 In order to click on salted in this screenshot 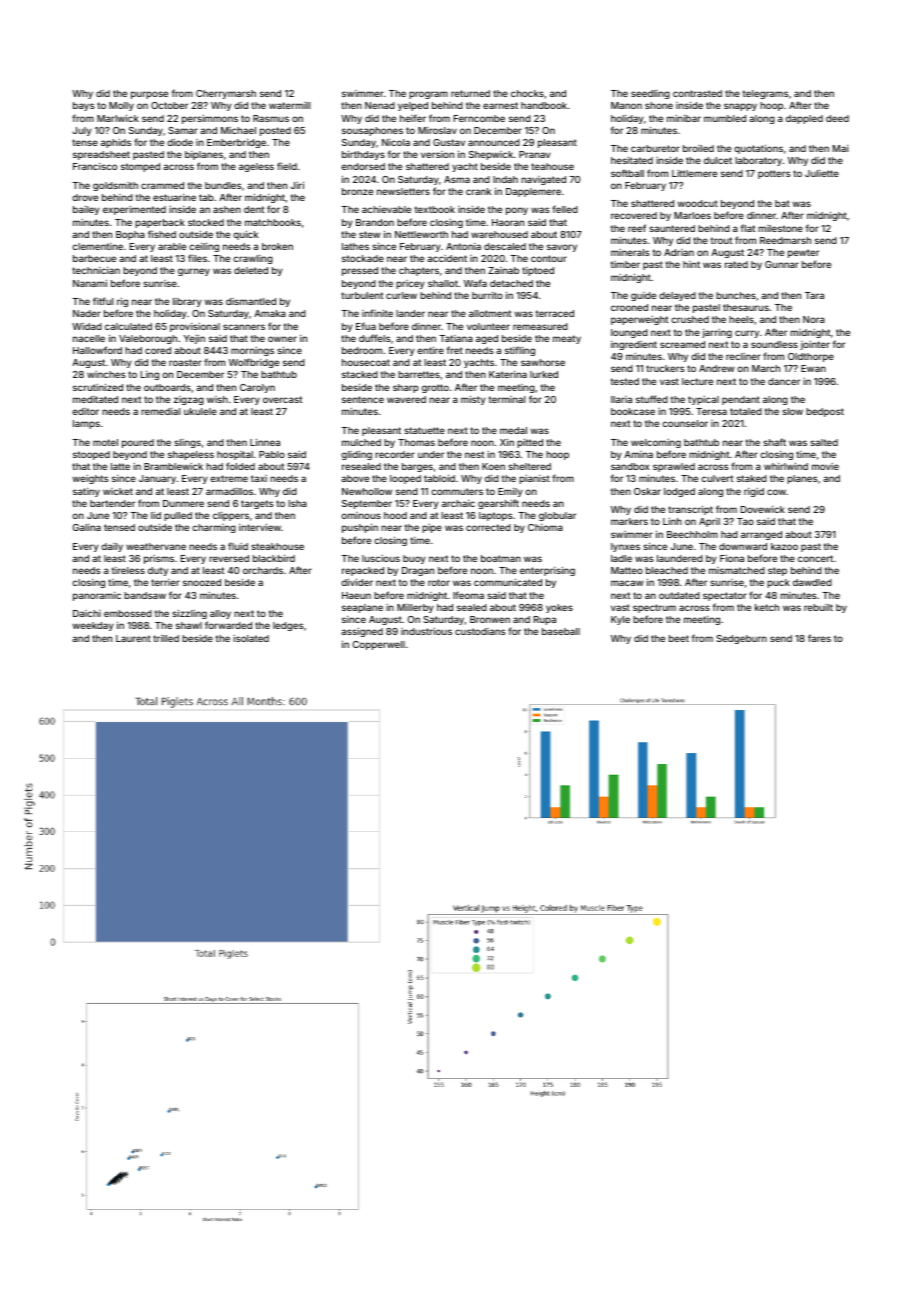, I will do `click(824, 442)`.
